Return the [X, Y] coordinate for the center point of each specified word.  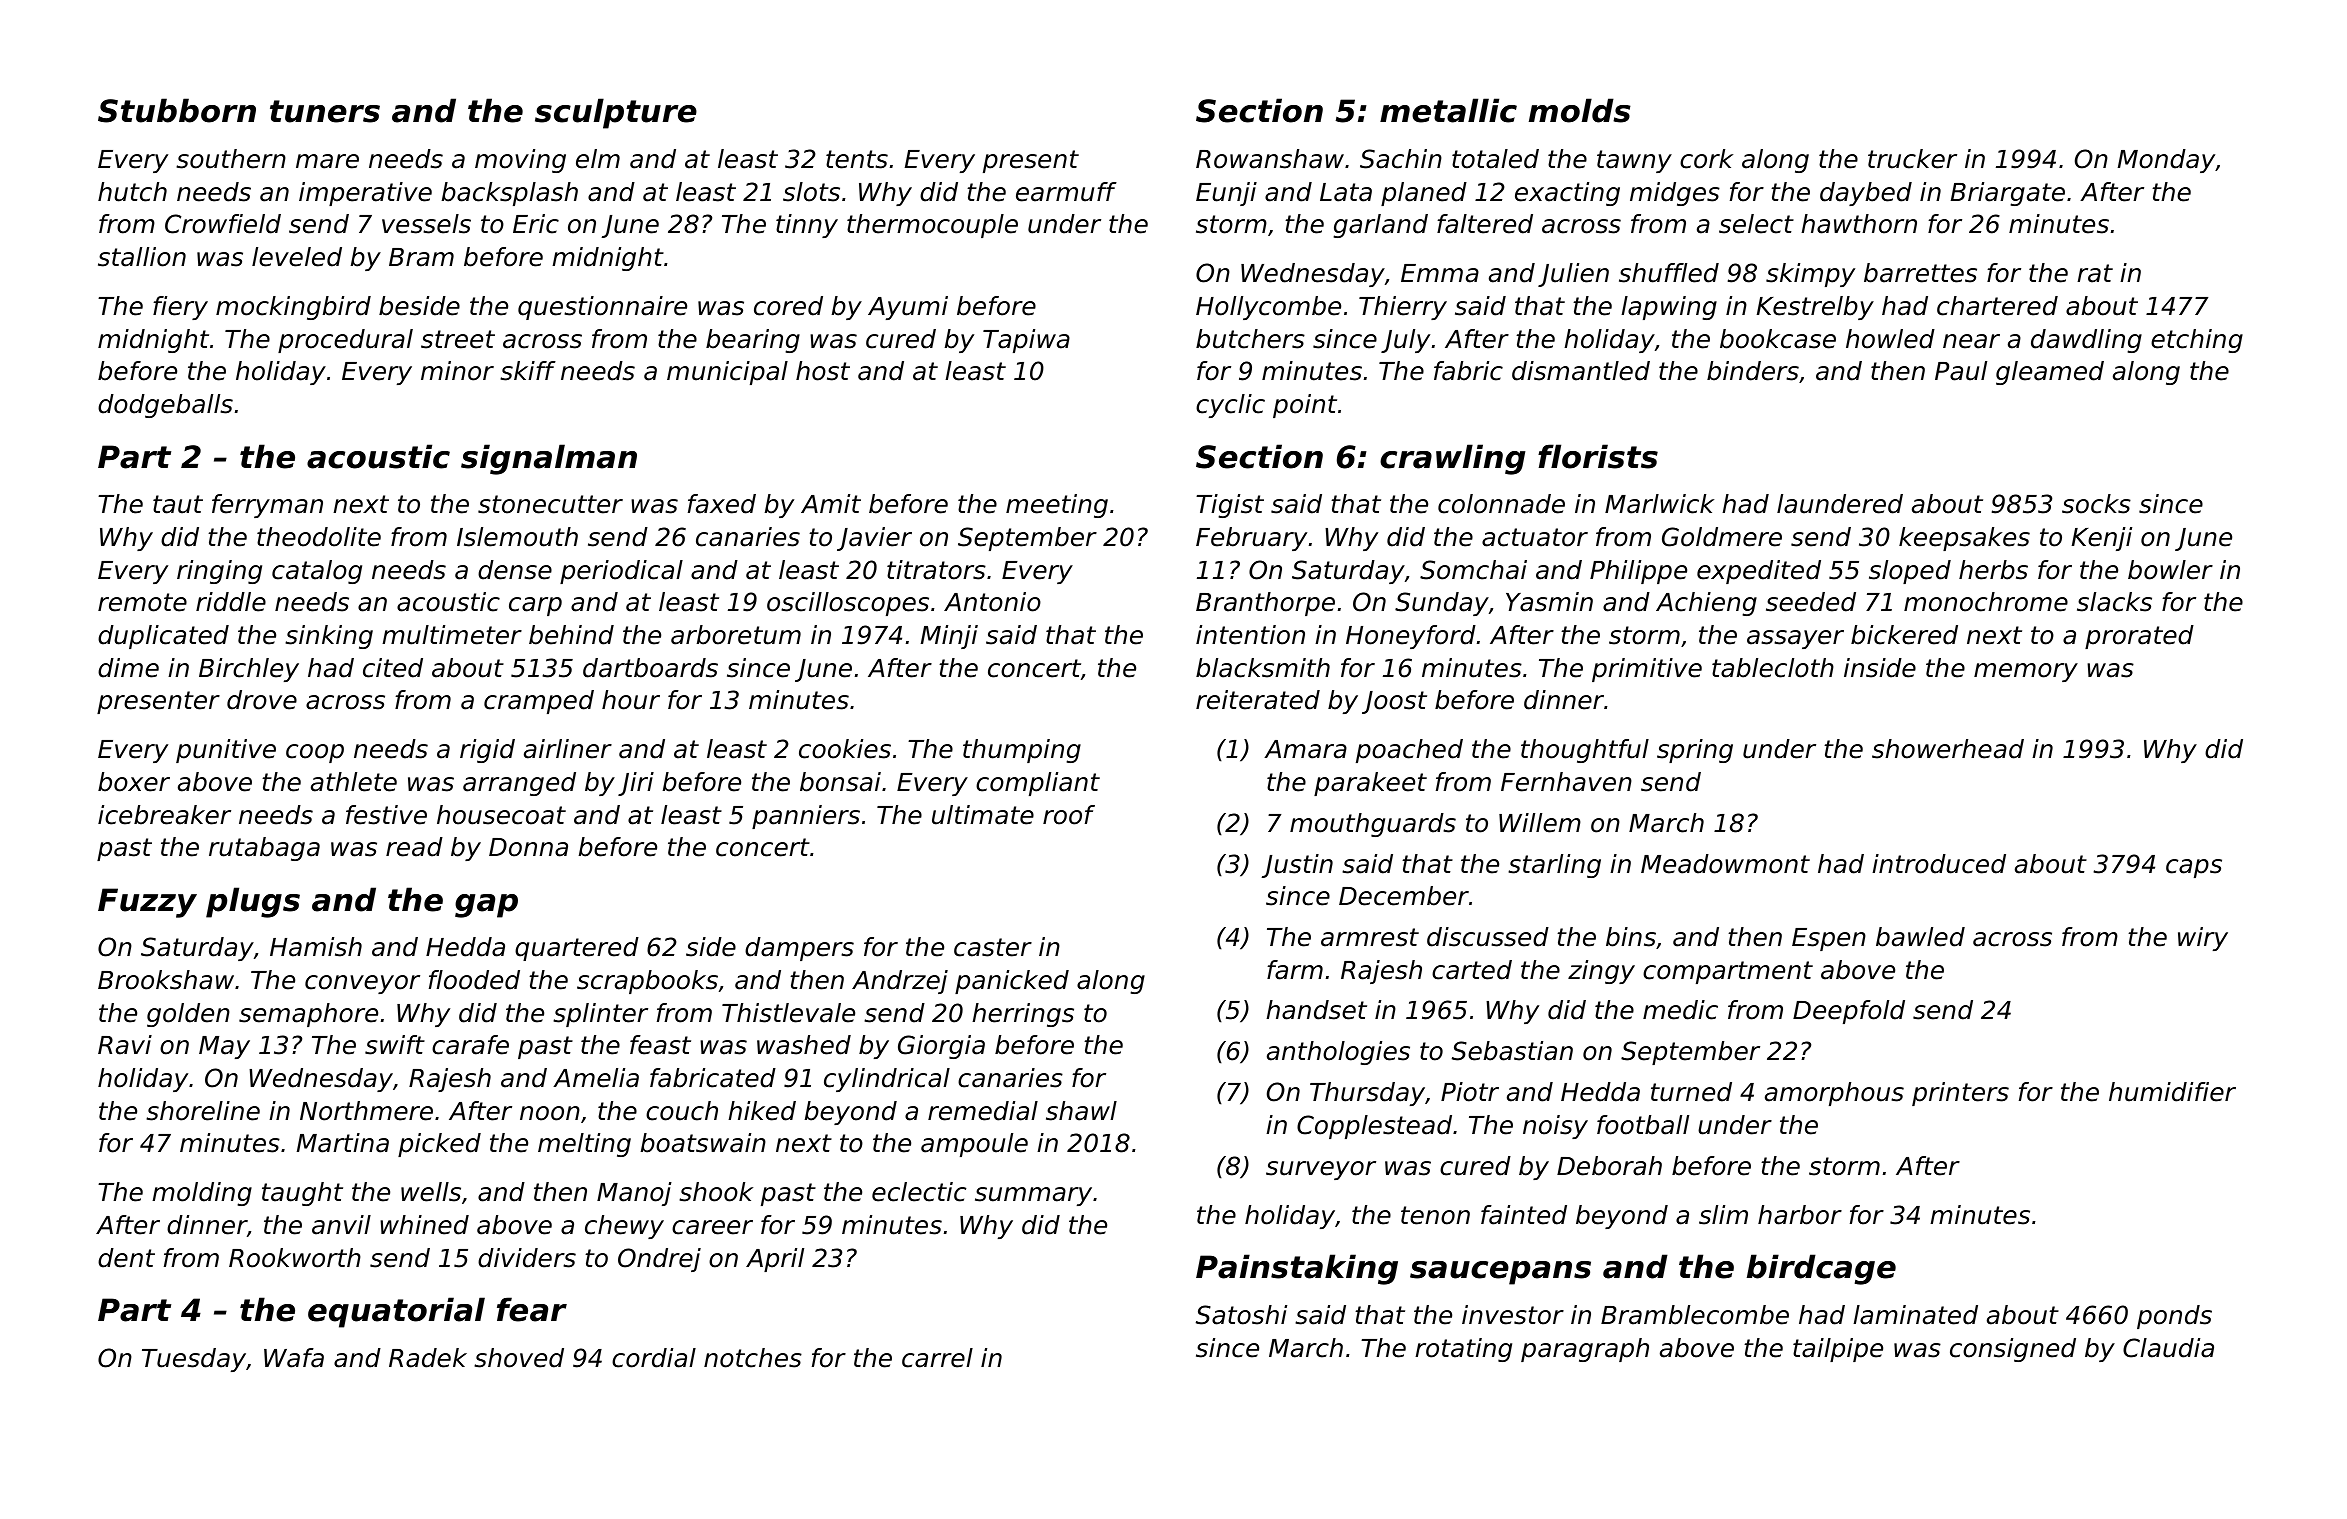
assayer [1795, 639]
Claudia [2168, 1348]
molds [1580, 110]
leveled [297, 257]
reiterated [1258, 700]
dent [126, 1258]
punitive [226, 751]
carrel [937, 1358]
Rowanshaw [1270, 159]
